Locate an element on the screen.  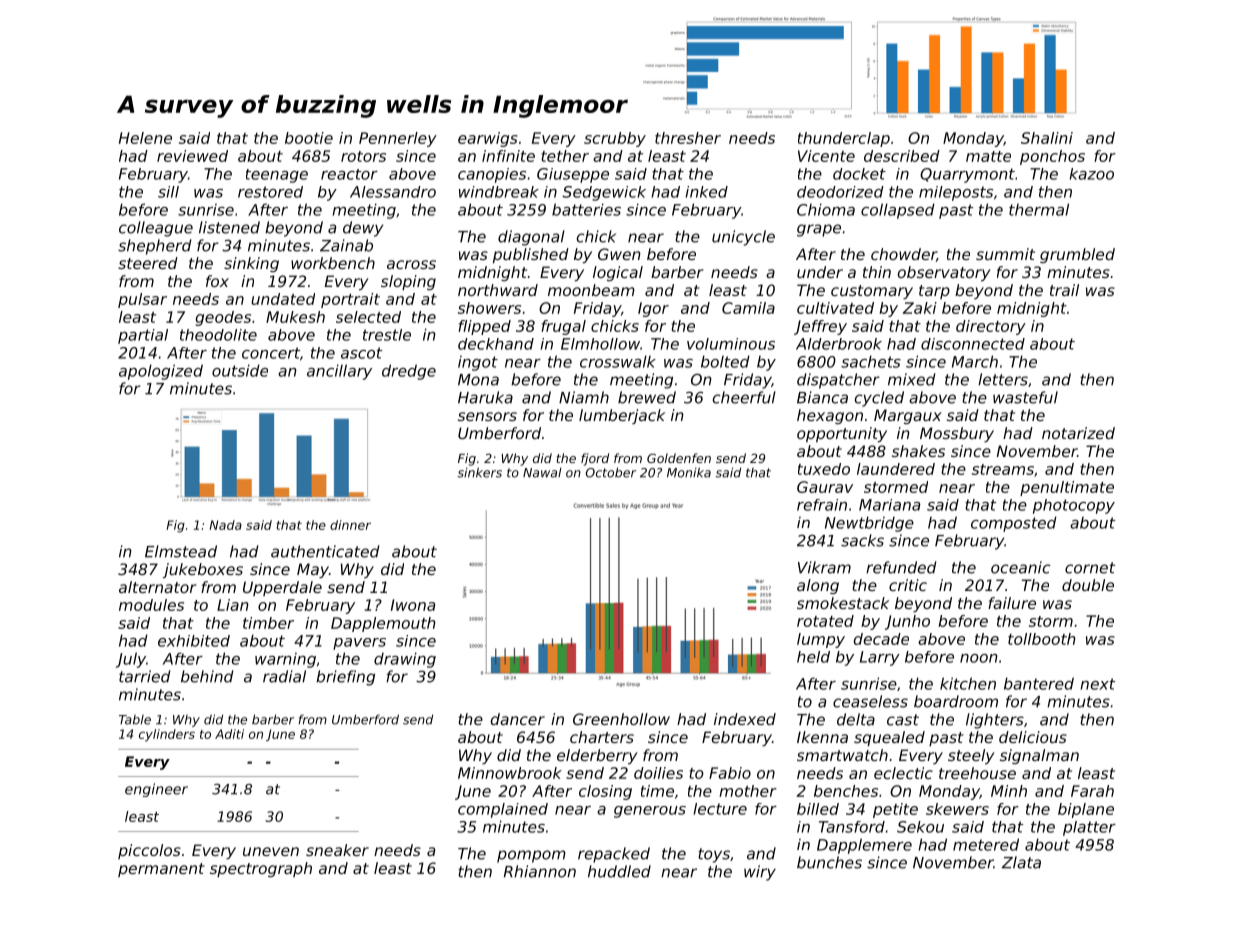
unicycle is located at coordinates (743, 238).
